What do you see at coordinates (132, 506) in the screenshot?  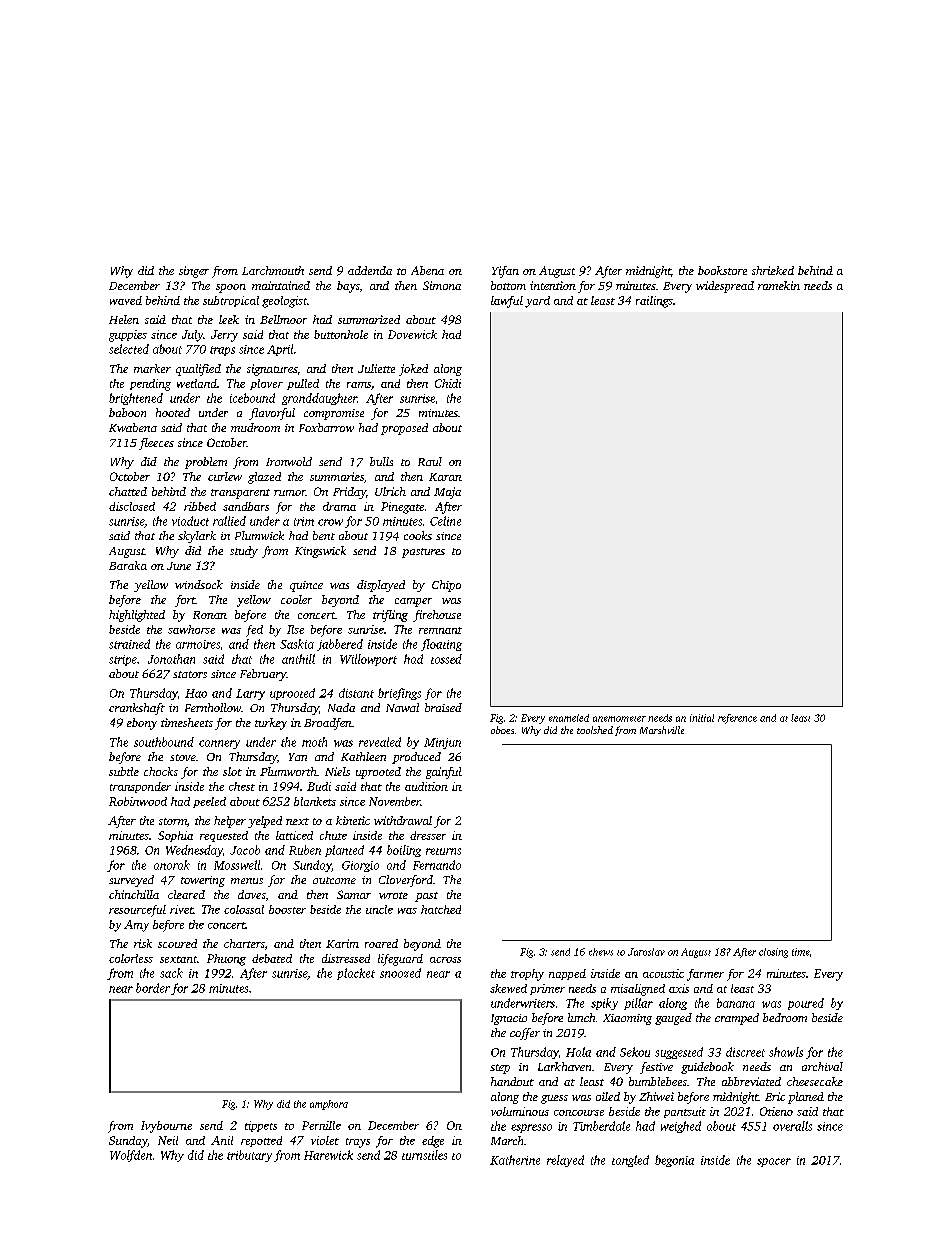 I see `disclosed` at bounding box center [132, 506].
